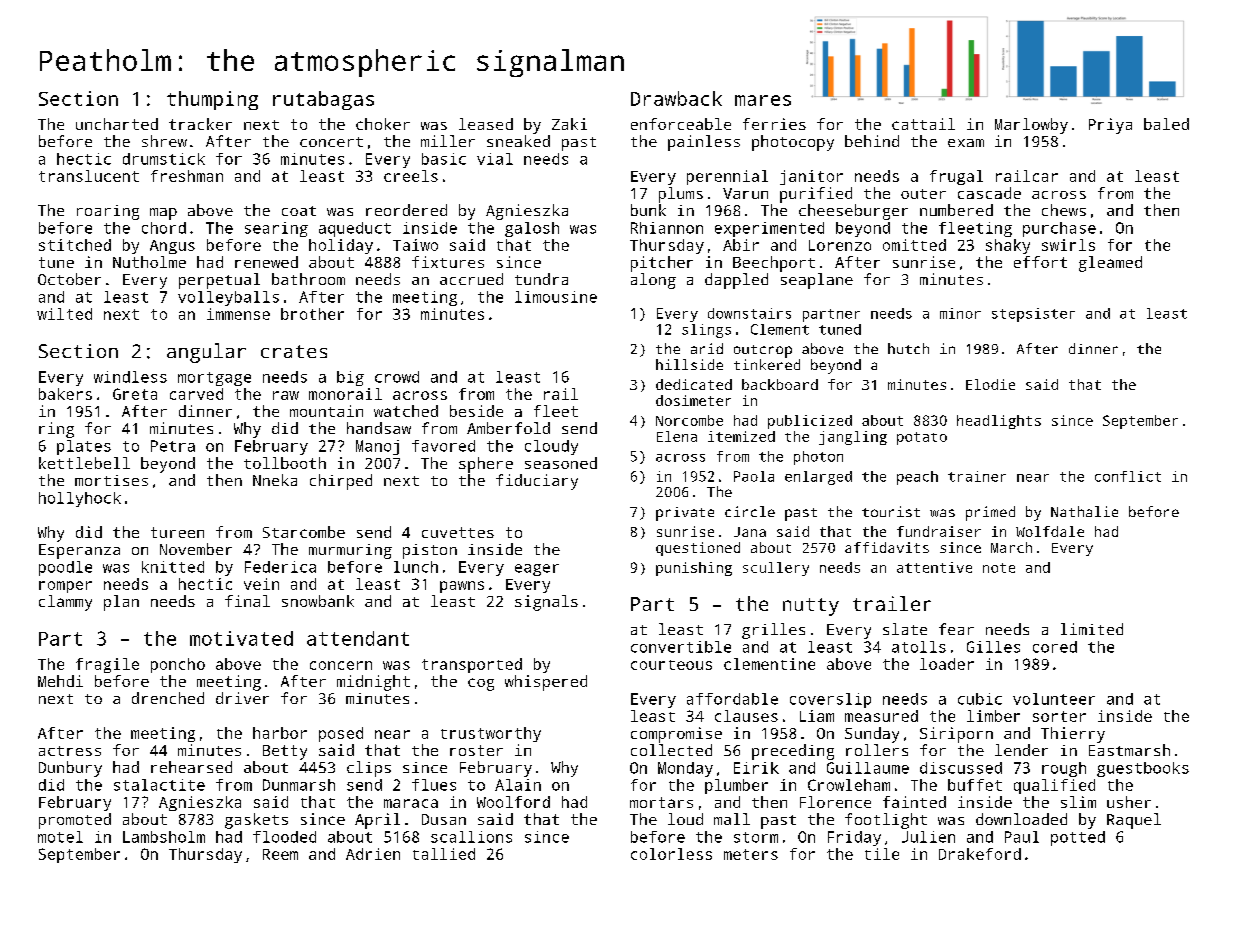 This page has height=952, width=1233. I want to click on leased, so click(486, 124).
